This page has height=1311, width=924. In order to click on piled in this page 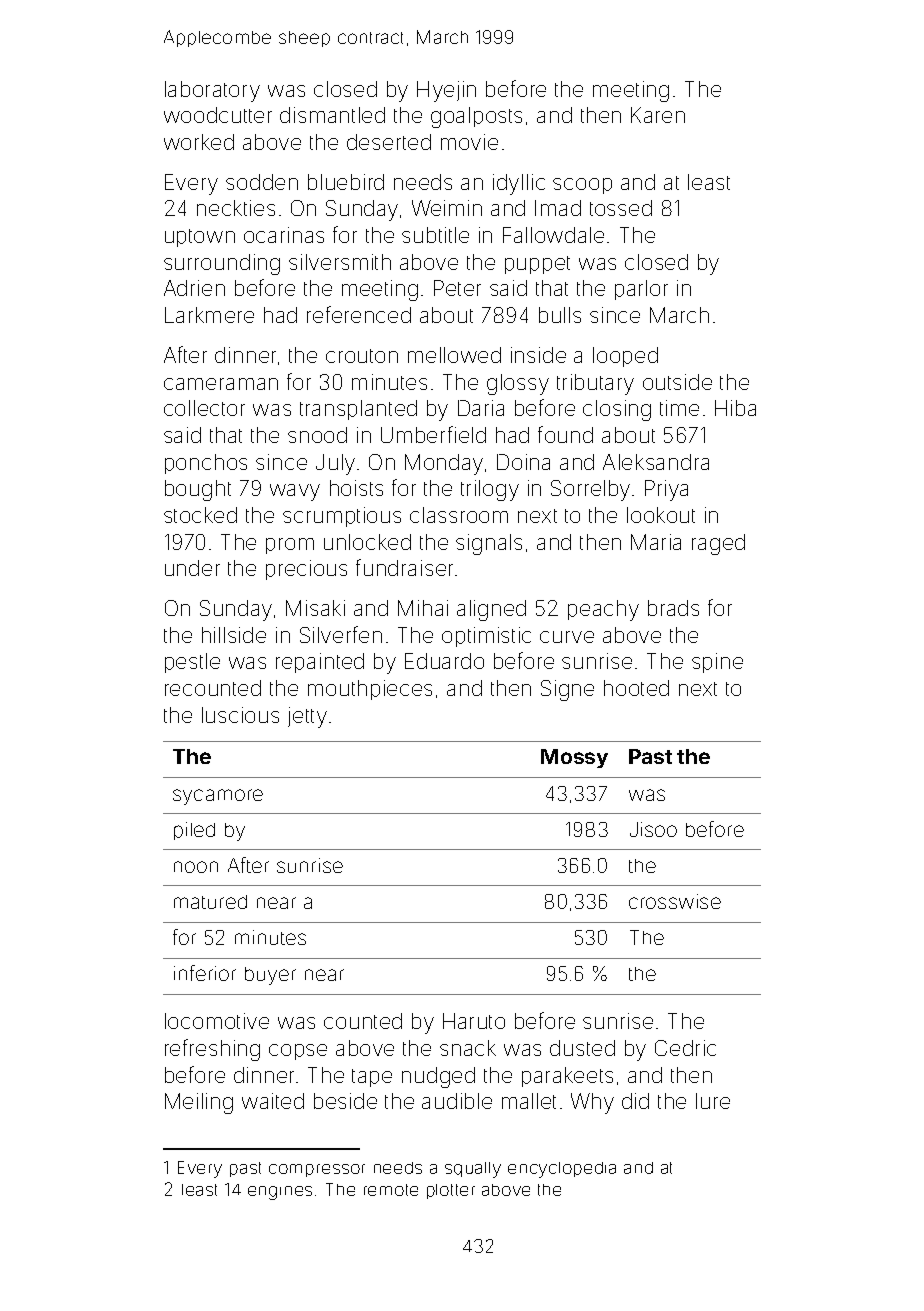, I will do `click(194, 831)`.
